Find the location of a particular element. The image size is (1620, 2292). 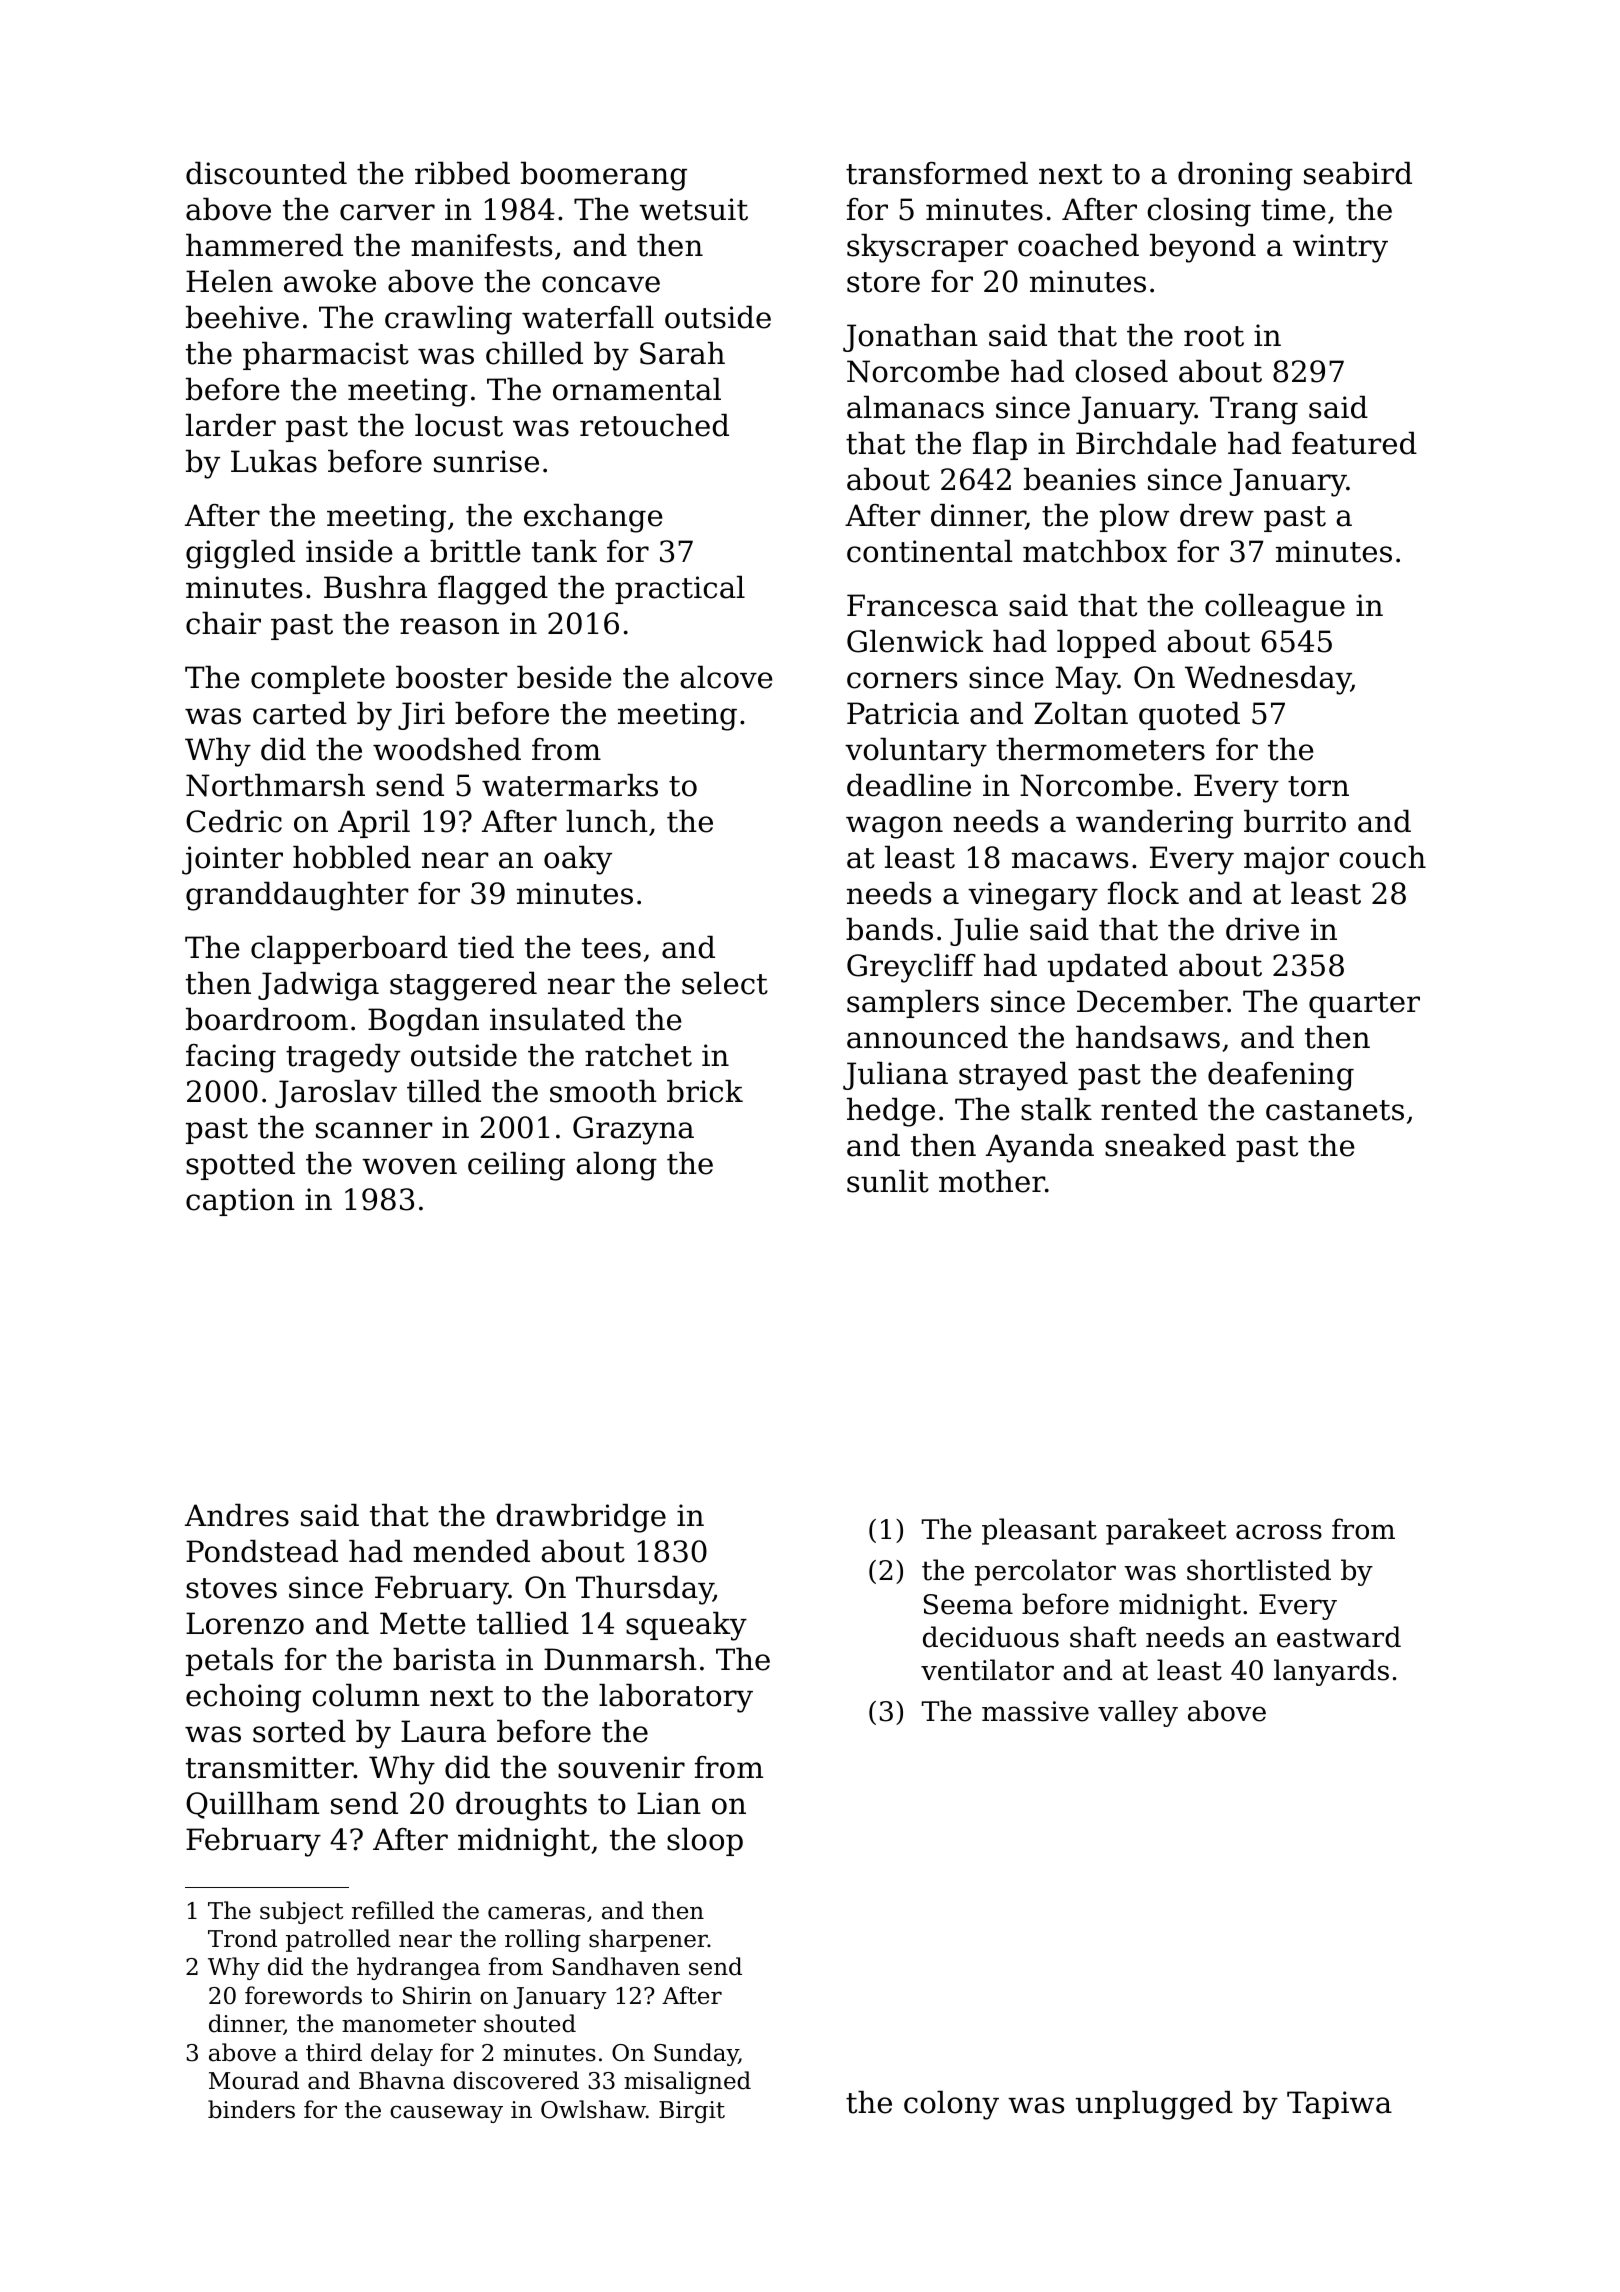

droughts is located at coordinates (521, 1806).
